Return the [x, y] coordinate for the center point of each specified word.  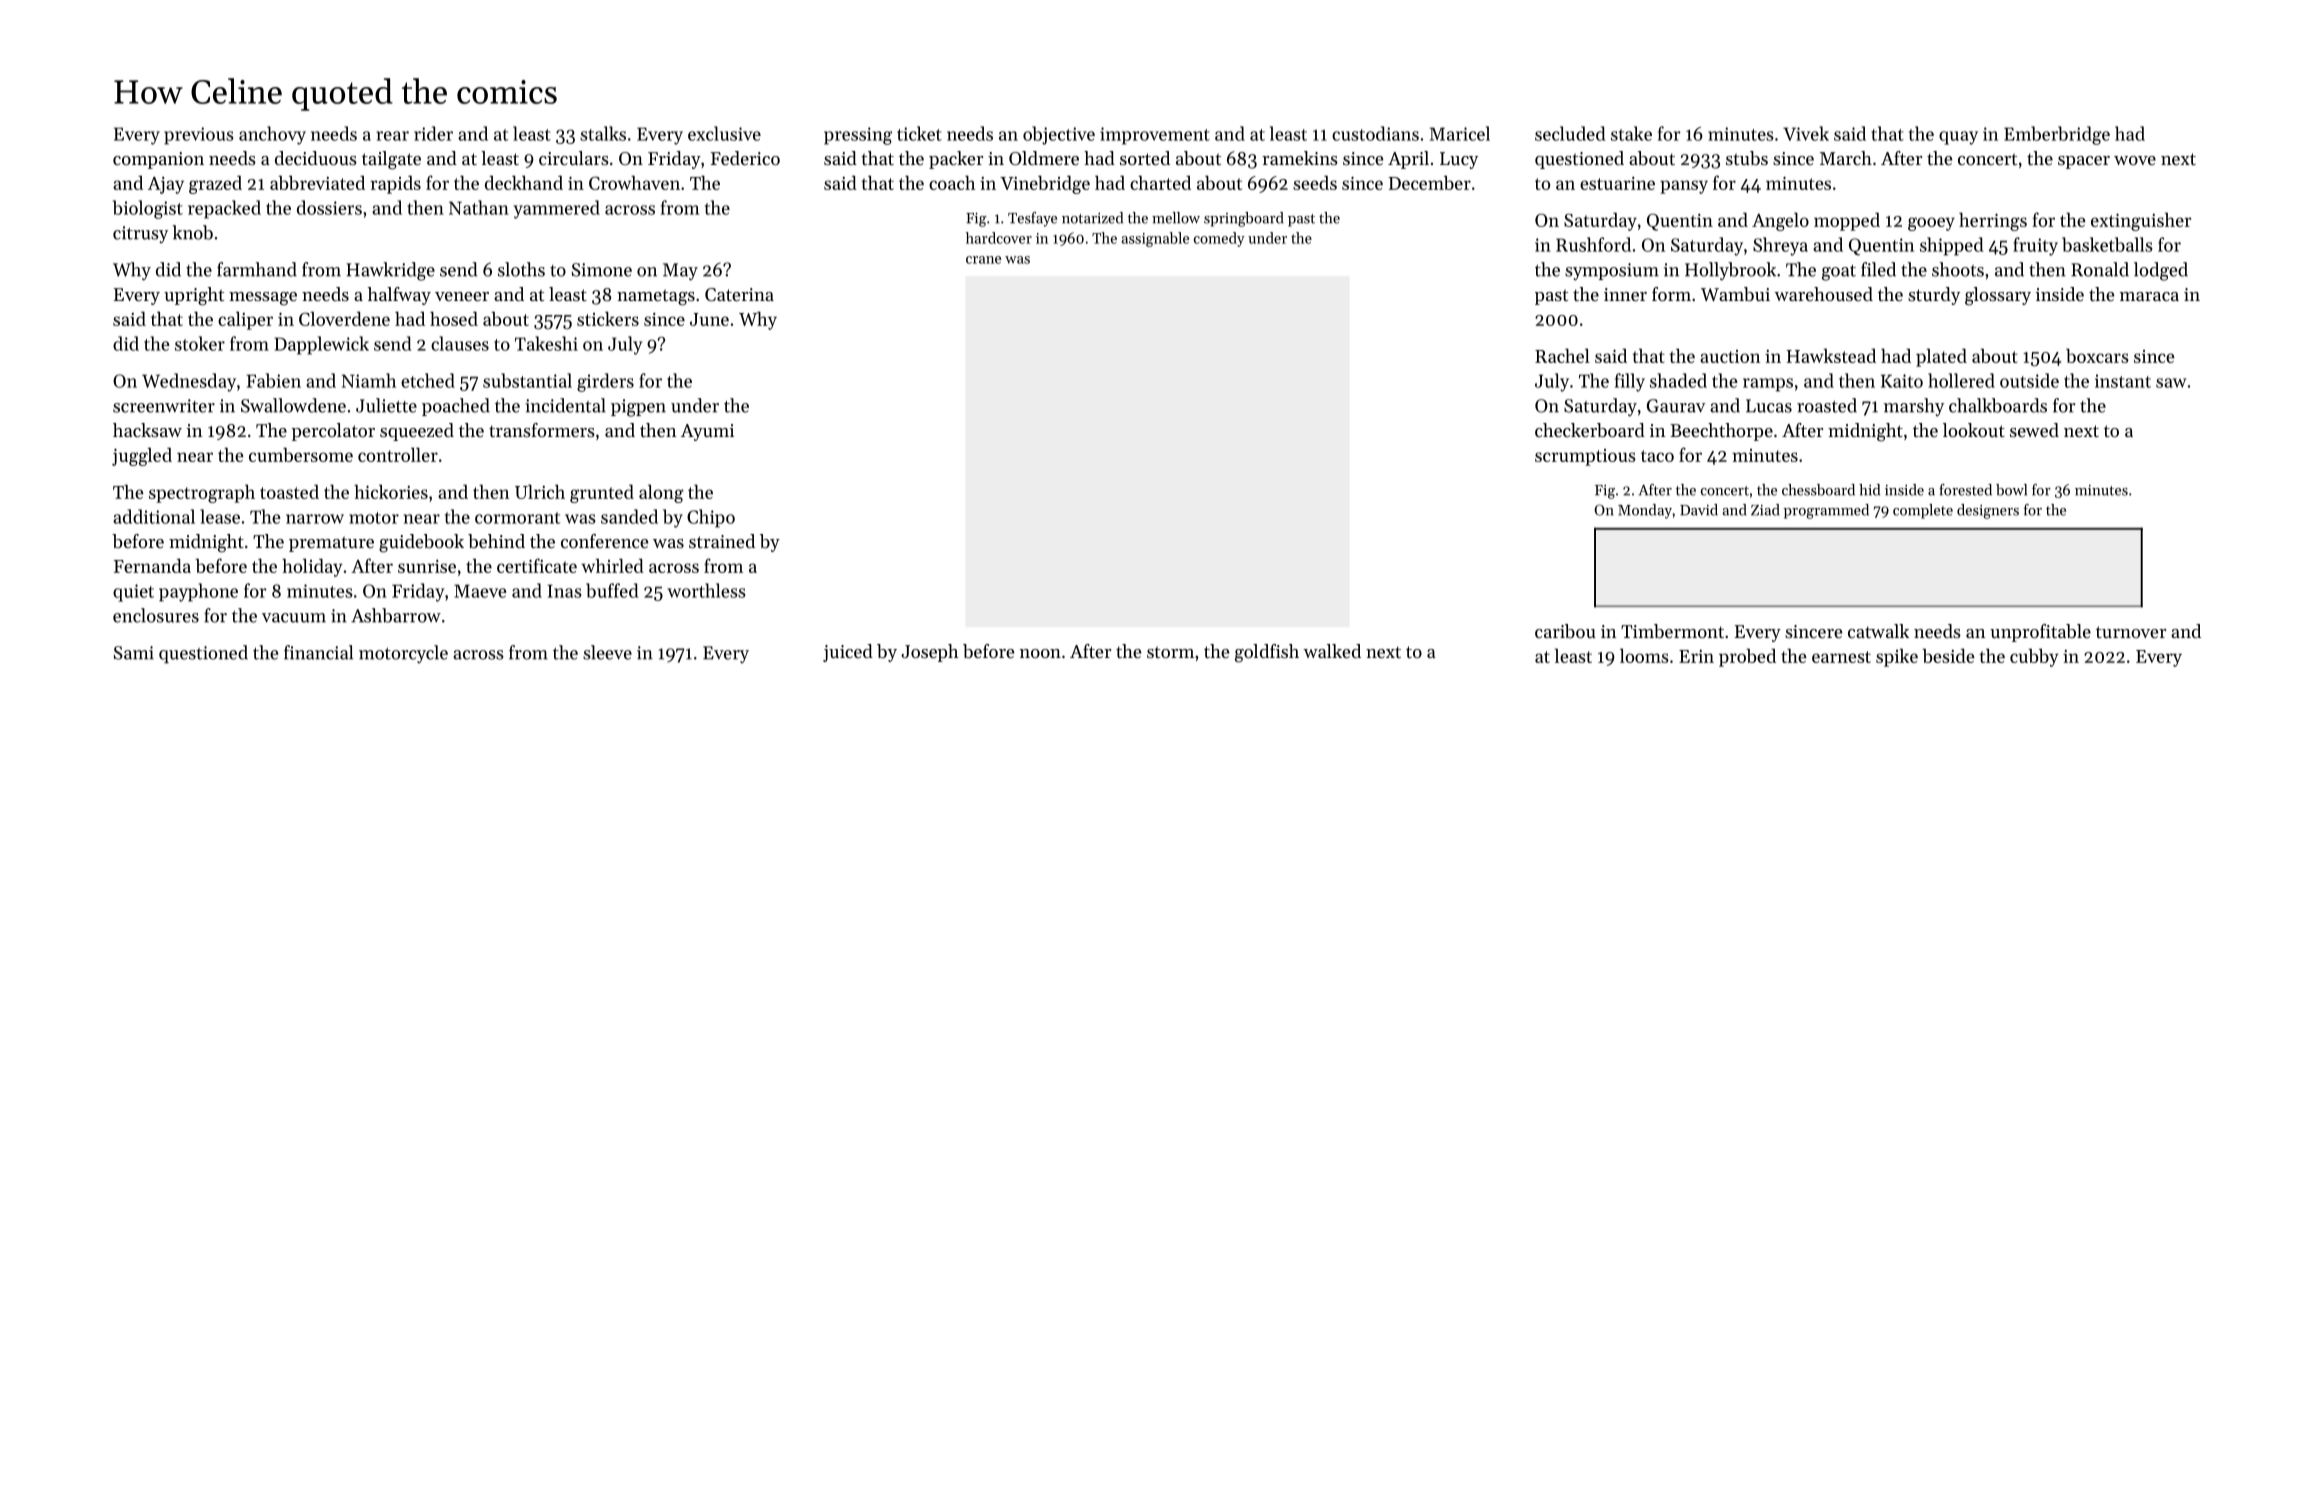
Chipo [711, 518]
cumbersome [301, 454]
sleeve [607, 652]
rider [433, 133]
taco [1657, 456]
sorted [1145, 158]
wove [2135, 160]
